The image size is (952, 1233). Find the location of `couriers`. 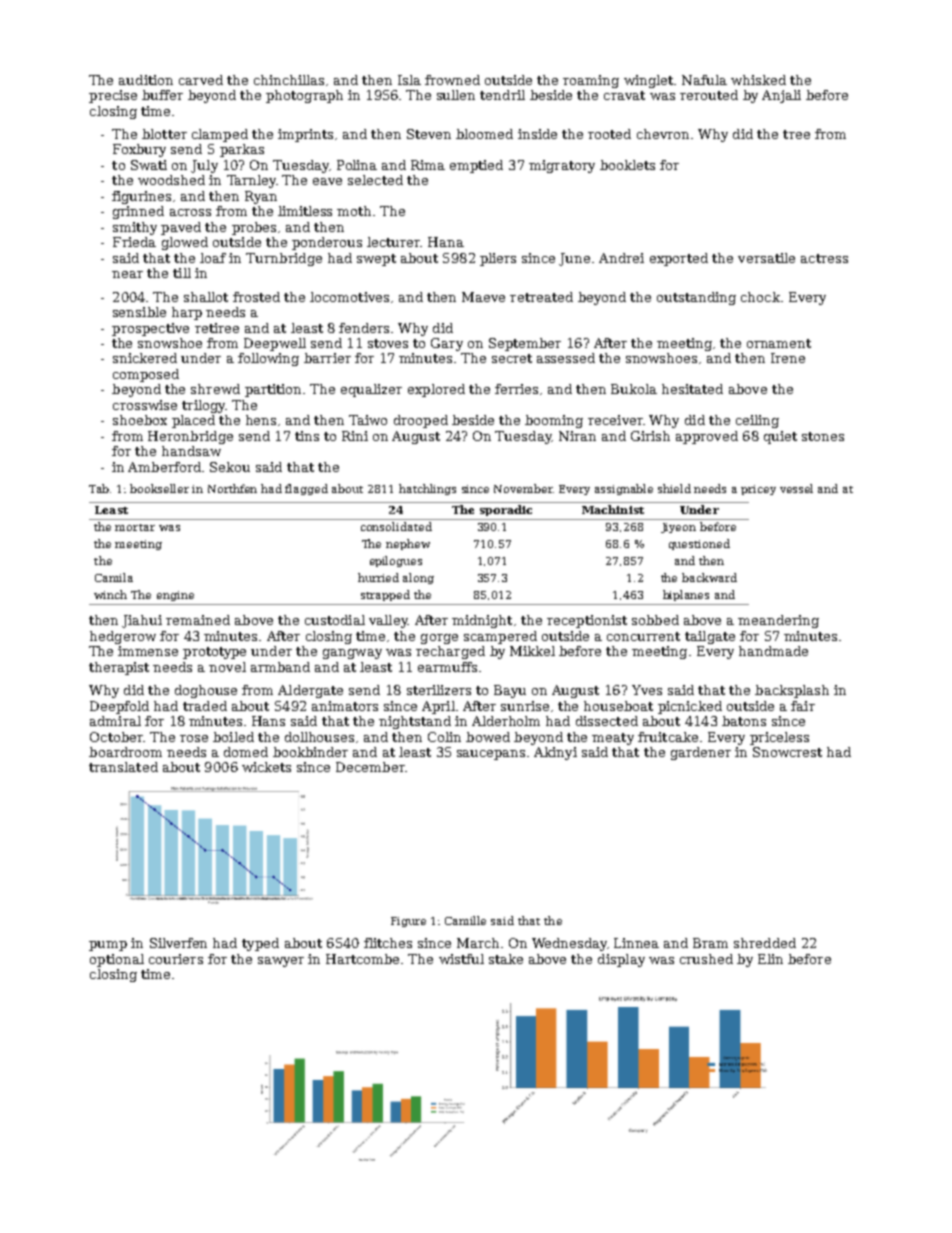

couriers is located at coordinates (176, 959).
